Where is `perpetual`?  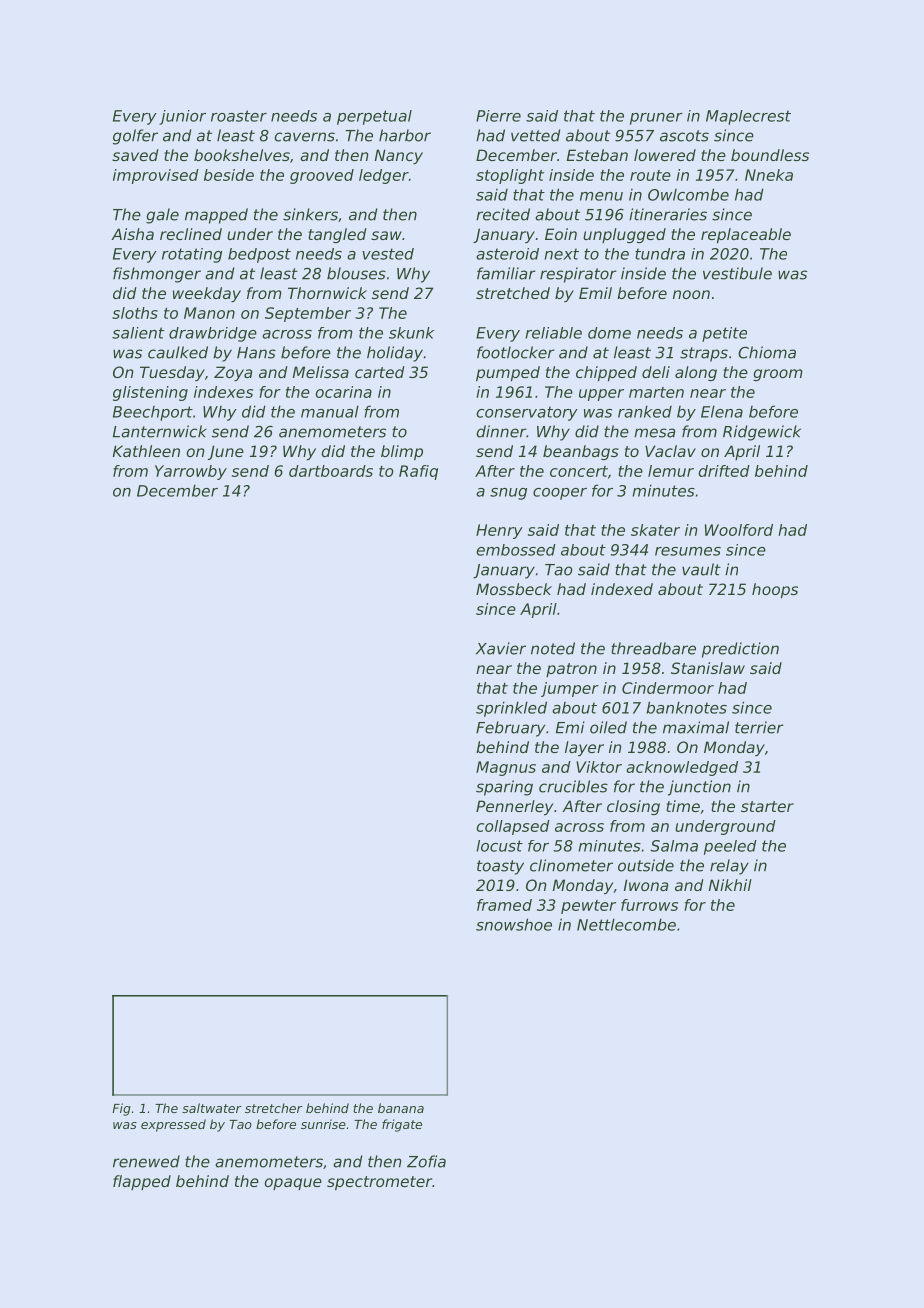 perpetual is located at coordinates (374, 117).
